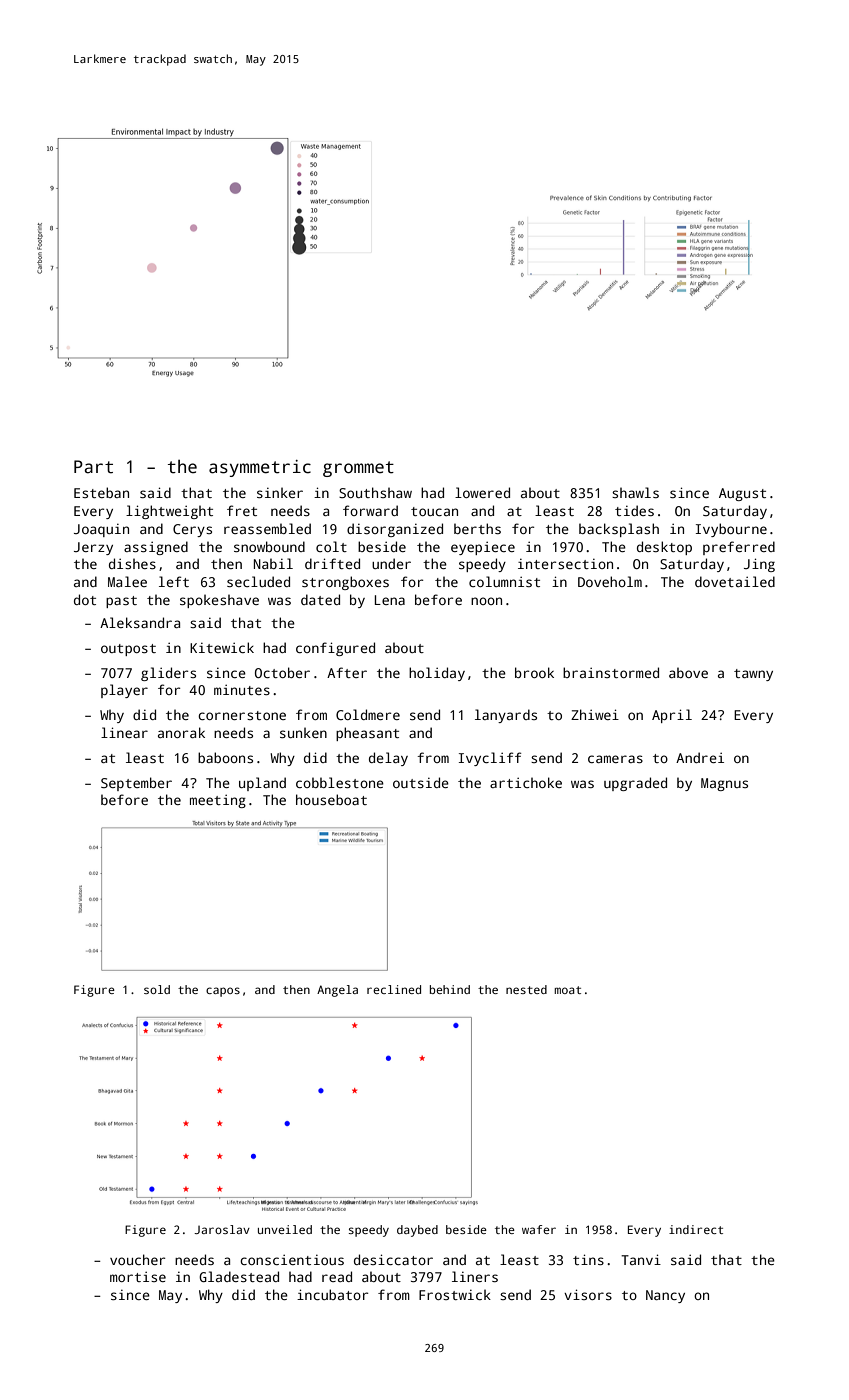 The width and height of the page is (849, 1400). I want to click on Magnus, so click(724, 784).
